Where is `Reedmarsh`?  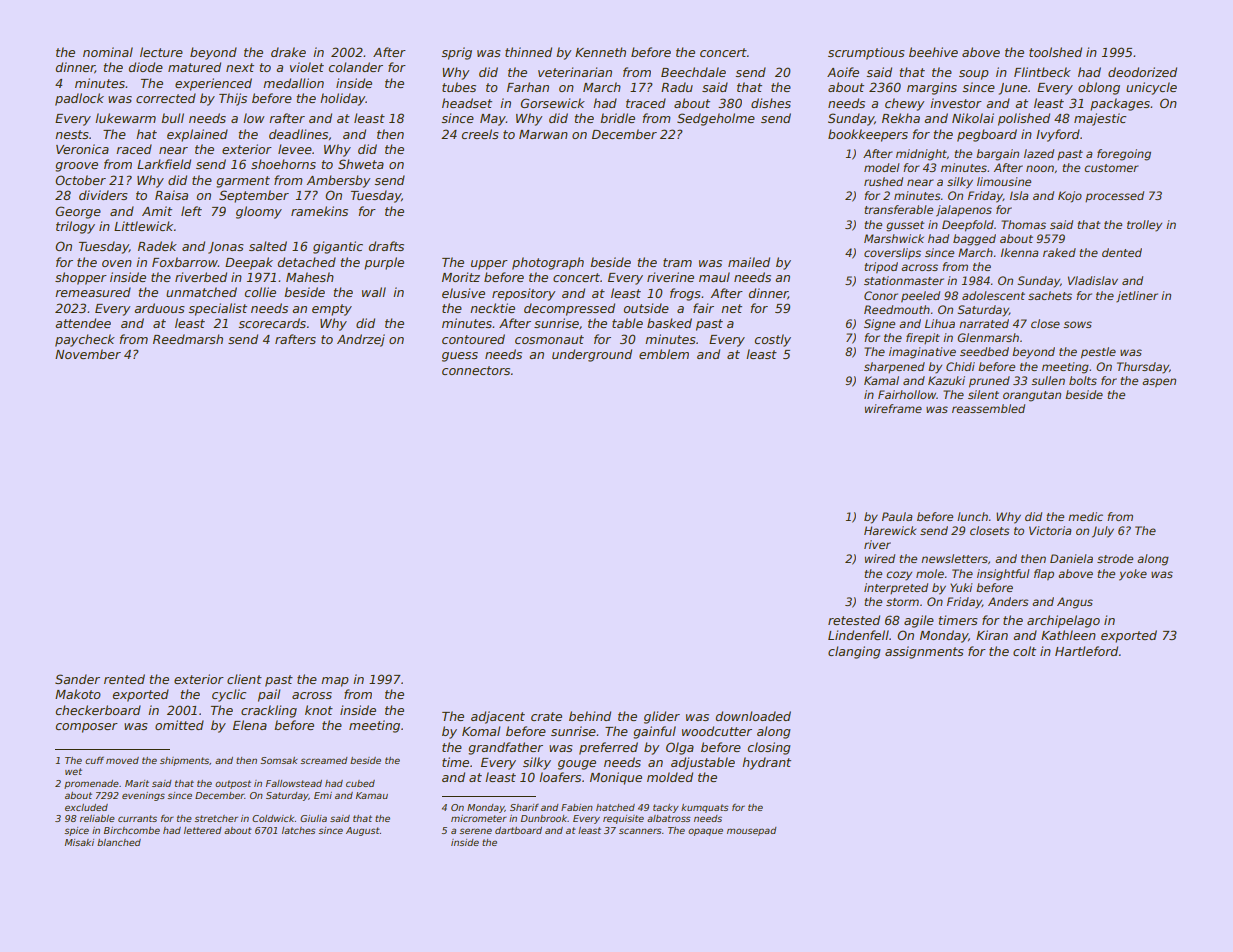 Reedmarsh is located at coordinates (188, 339).
